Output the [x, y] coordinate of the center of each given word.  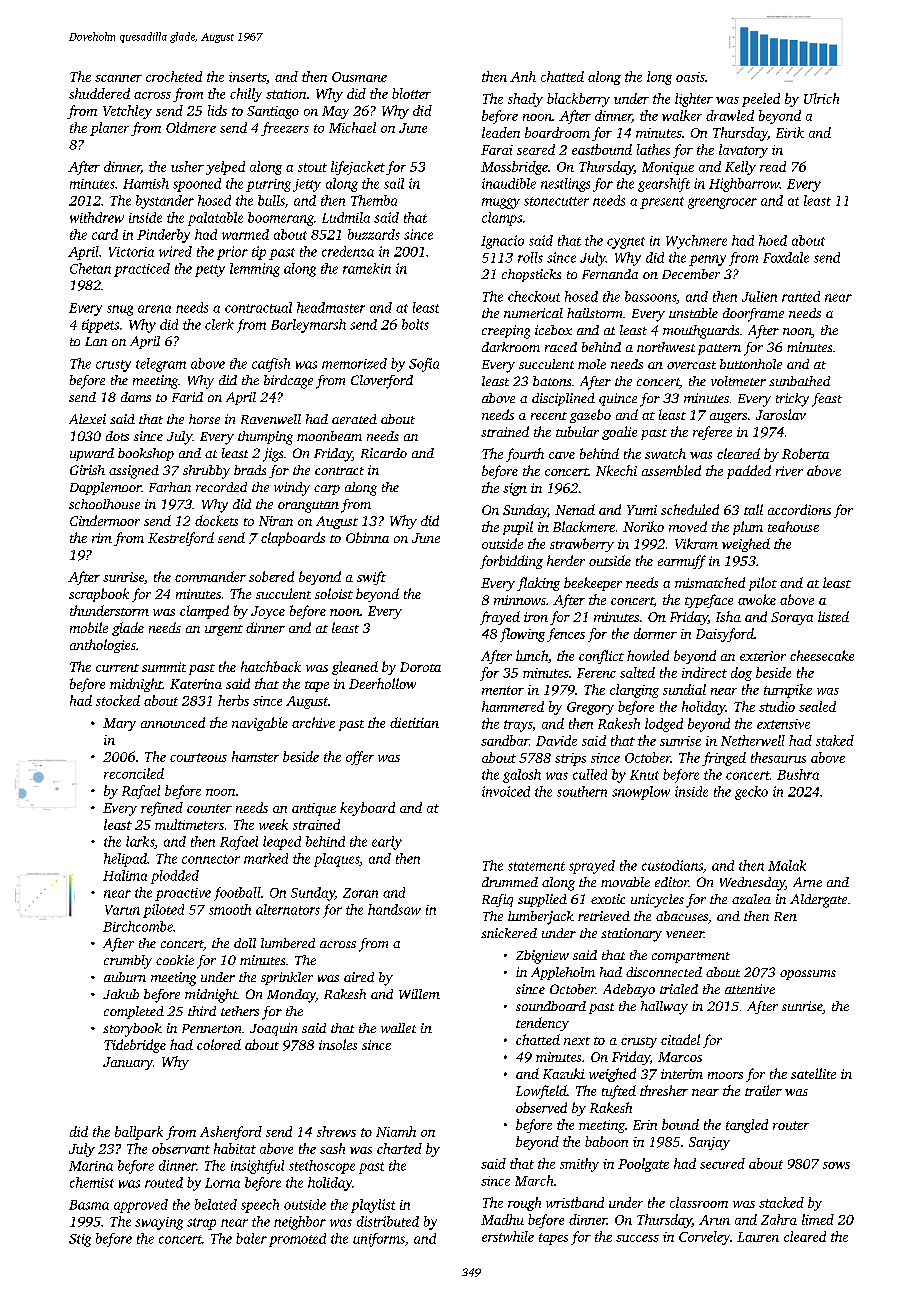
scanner [118, 78]
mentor [503, 690]
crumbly [128, 962]
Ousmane [359, 77]
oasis [690, 77]
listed [833, 616]
